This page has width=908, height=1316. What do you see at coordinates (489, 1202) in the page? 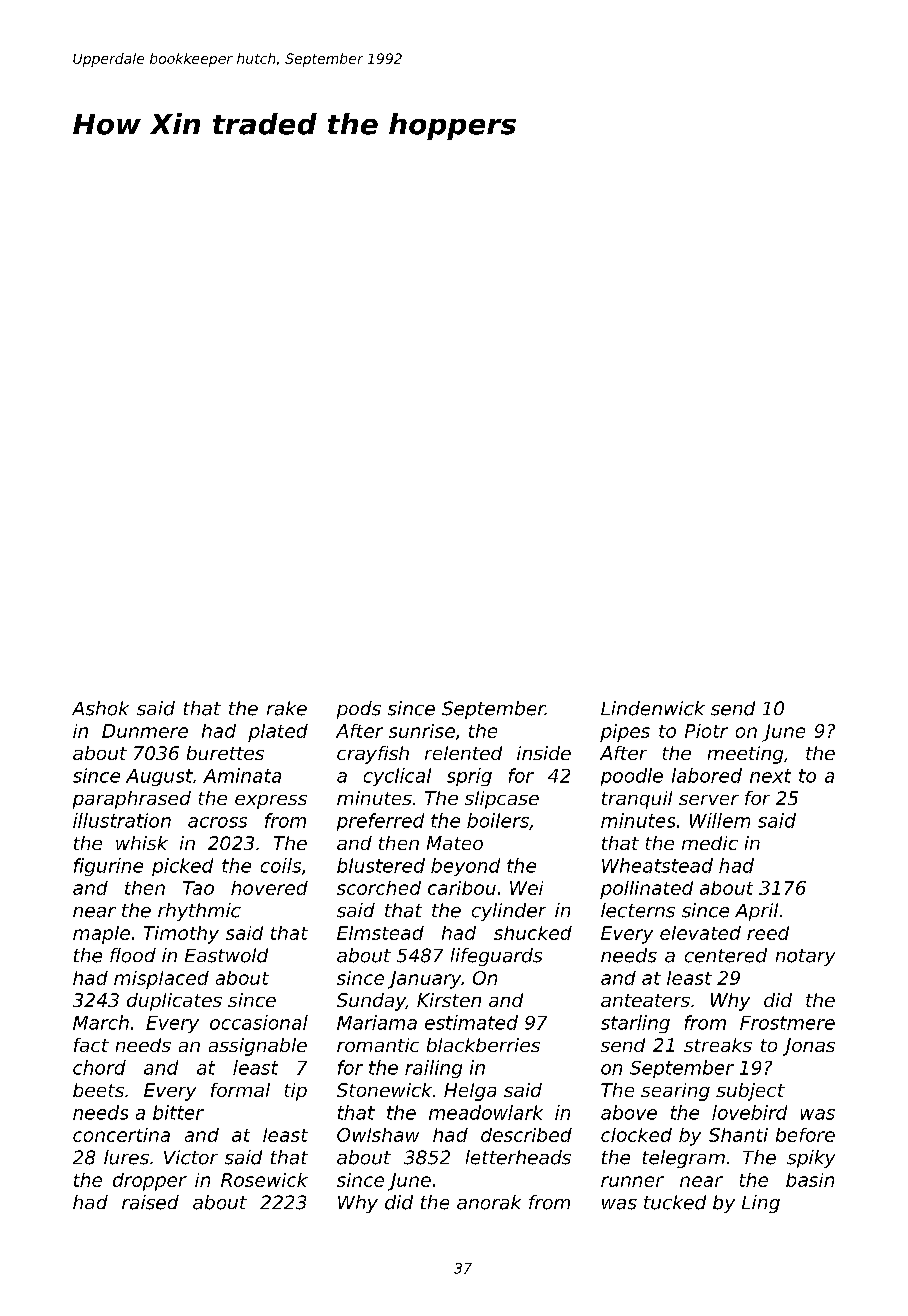
I see `anorak` at bounding box center [489, 1202].
